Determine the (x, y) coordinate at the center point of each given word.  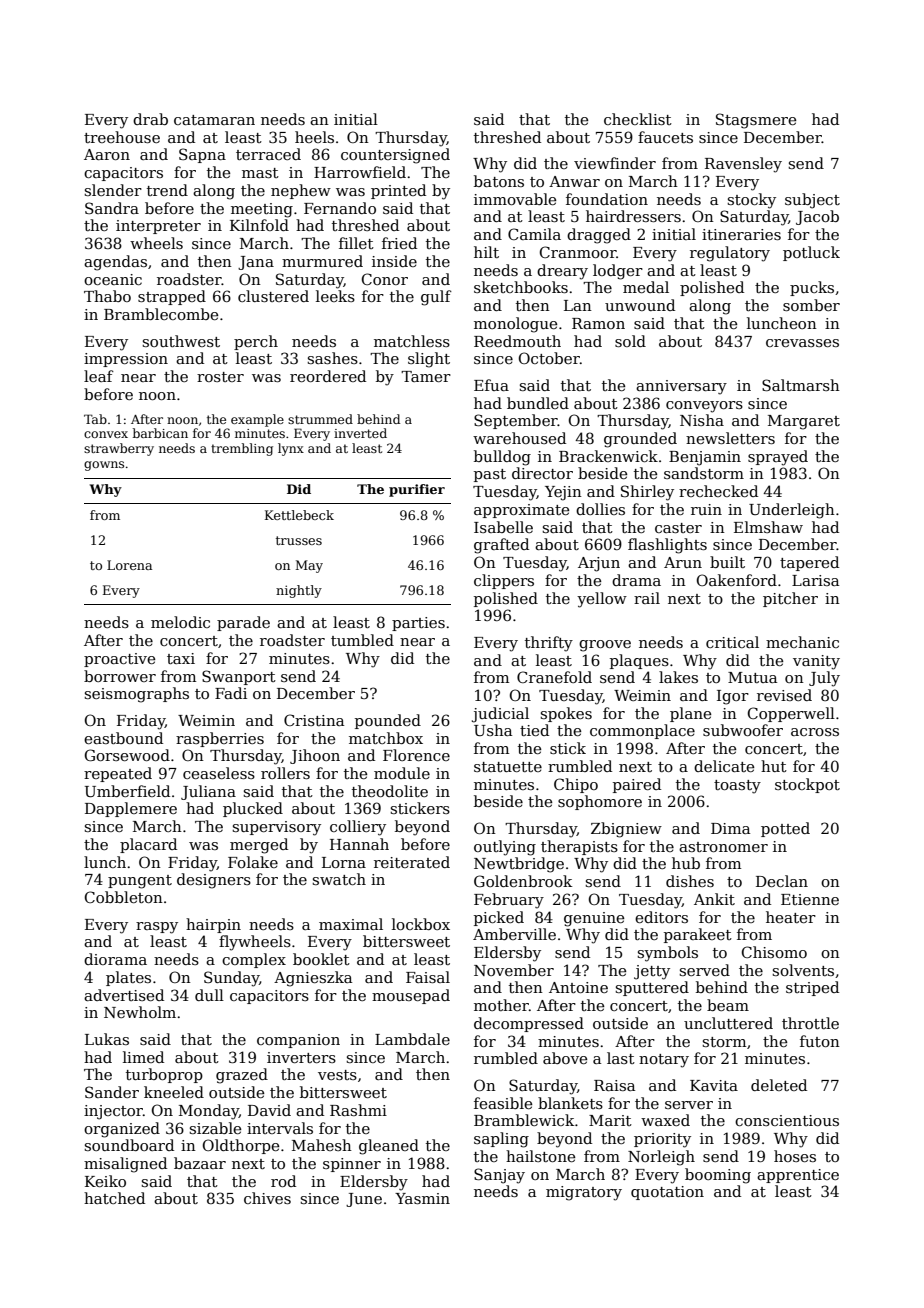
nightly (299, 591)
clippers (504, 581)
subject (812, 201)
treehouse (122, 137)
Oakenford (737, 580)
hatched (114, 1198)
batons (499, 181)
